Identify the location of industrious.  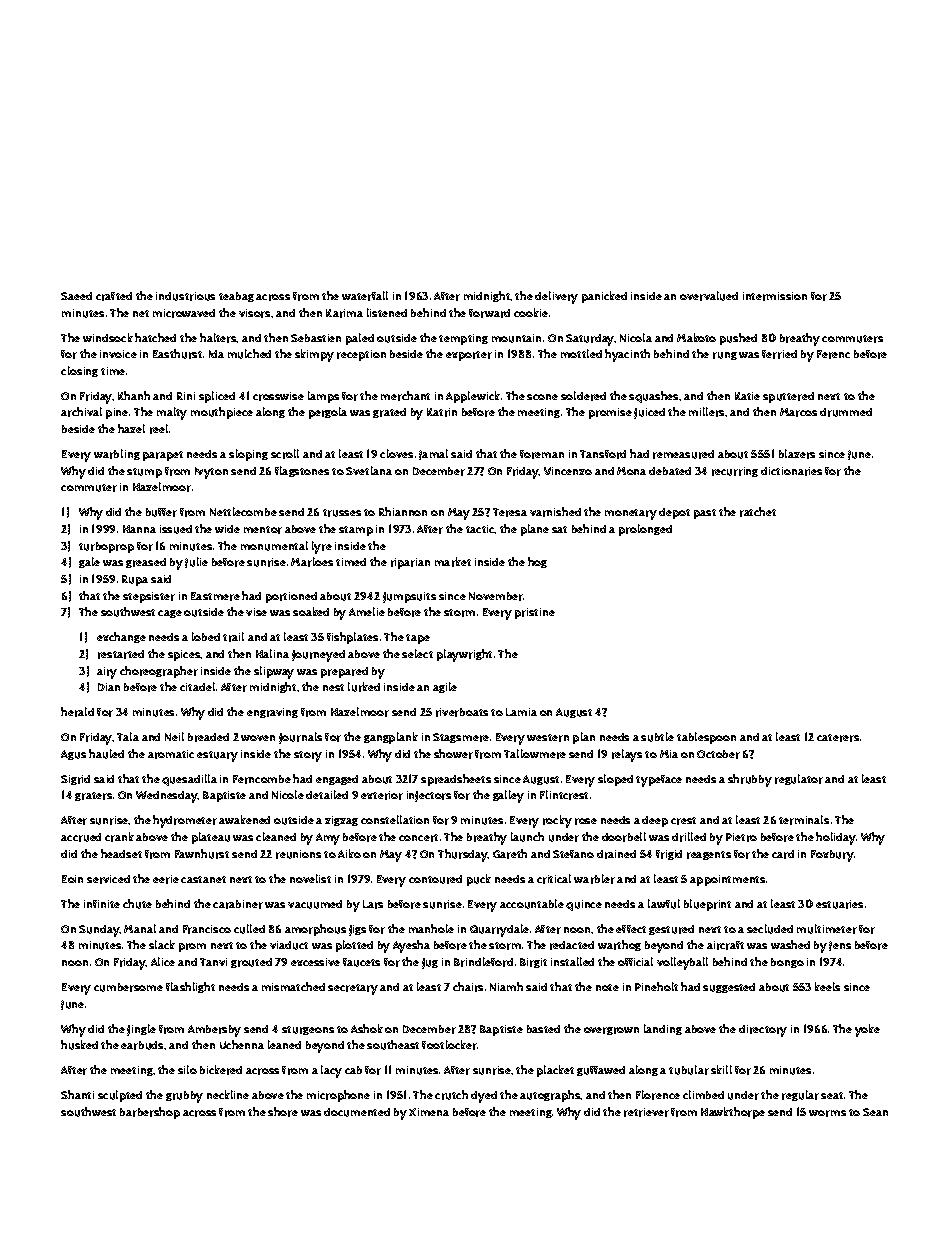
(185, 296).
